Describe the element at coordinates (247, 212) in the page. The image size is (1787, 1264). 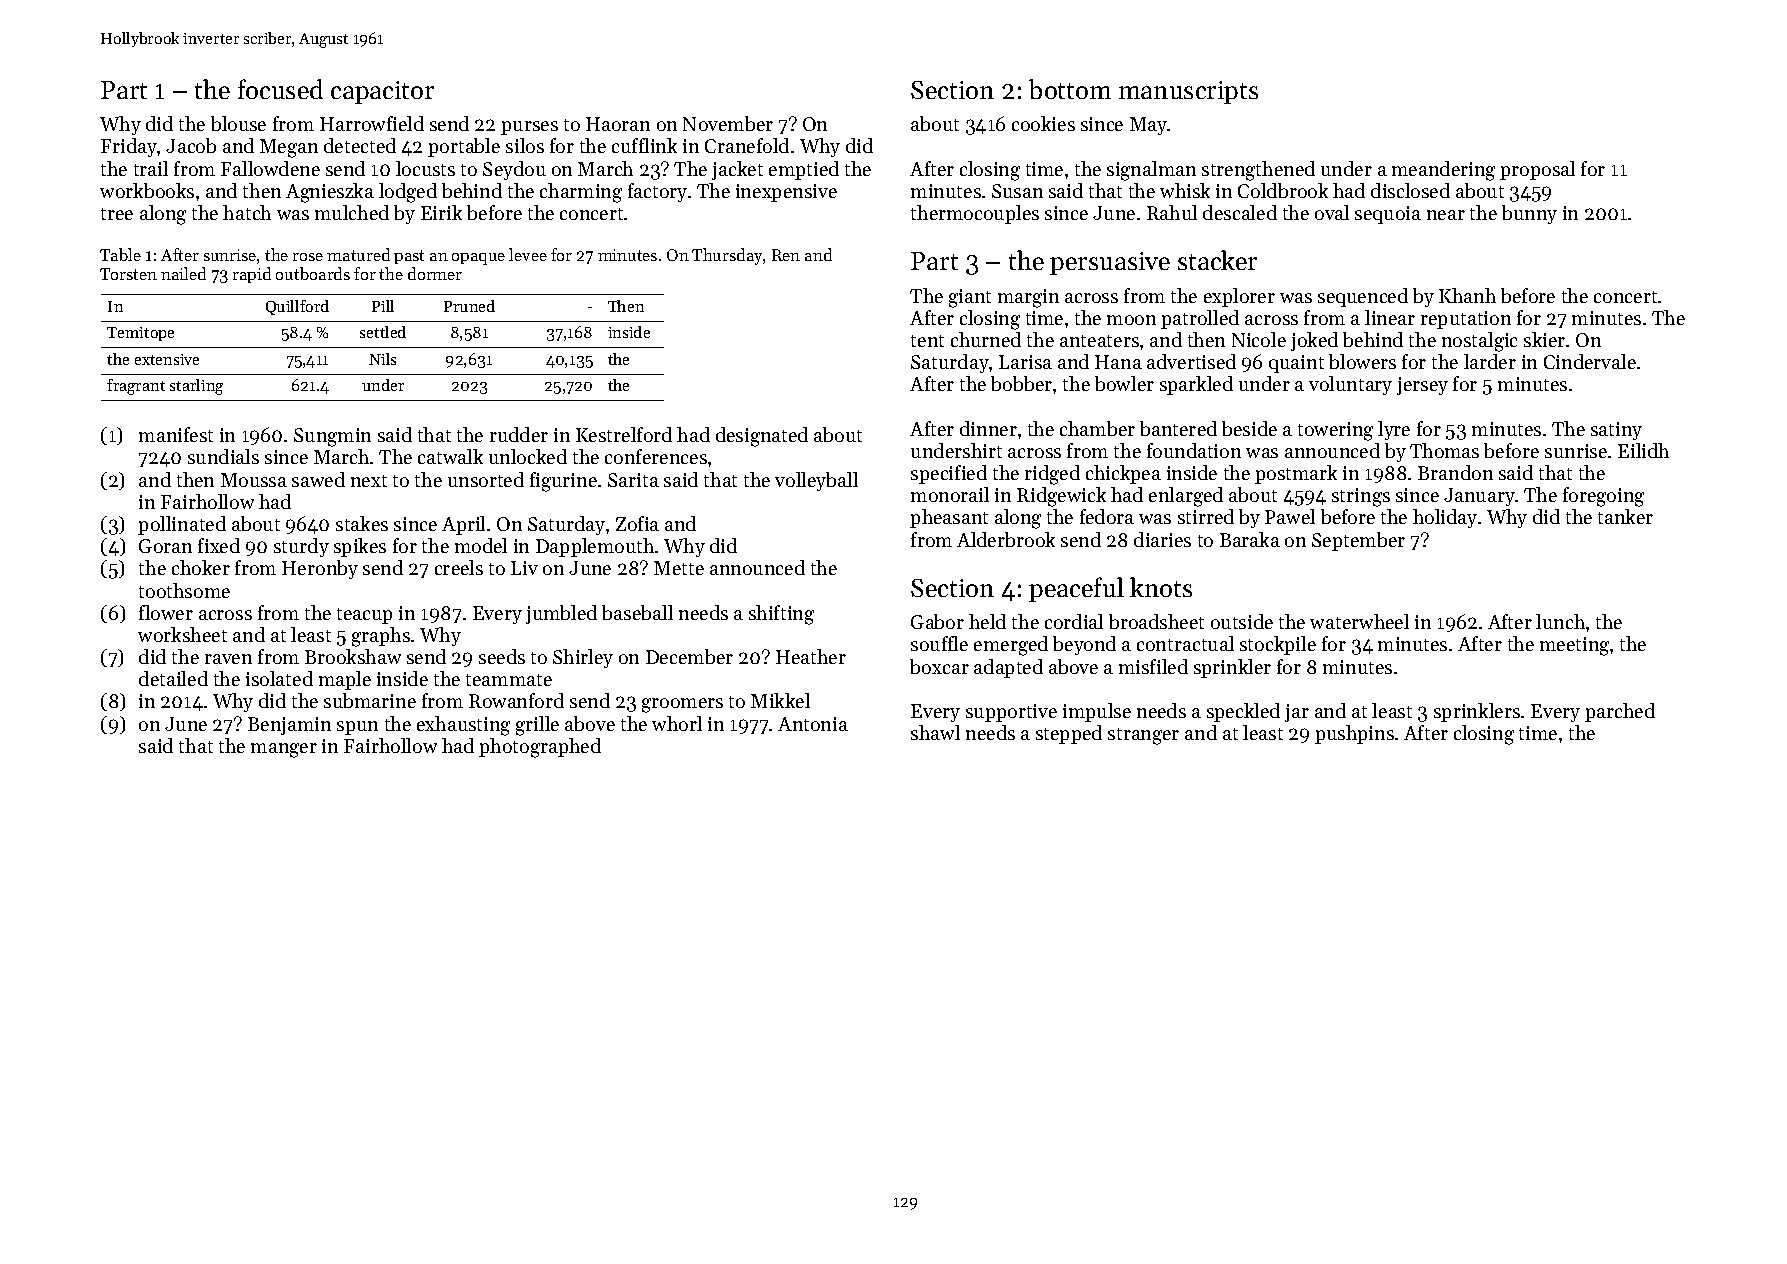
I see `hatch` at that location.
